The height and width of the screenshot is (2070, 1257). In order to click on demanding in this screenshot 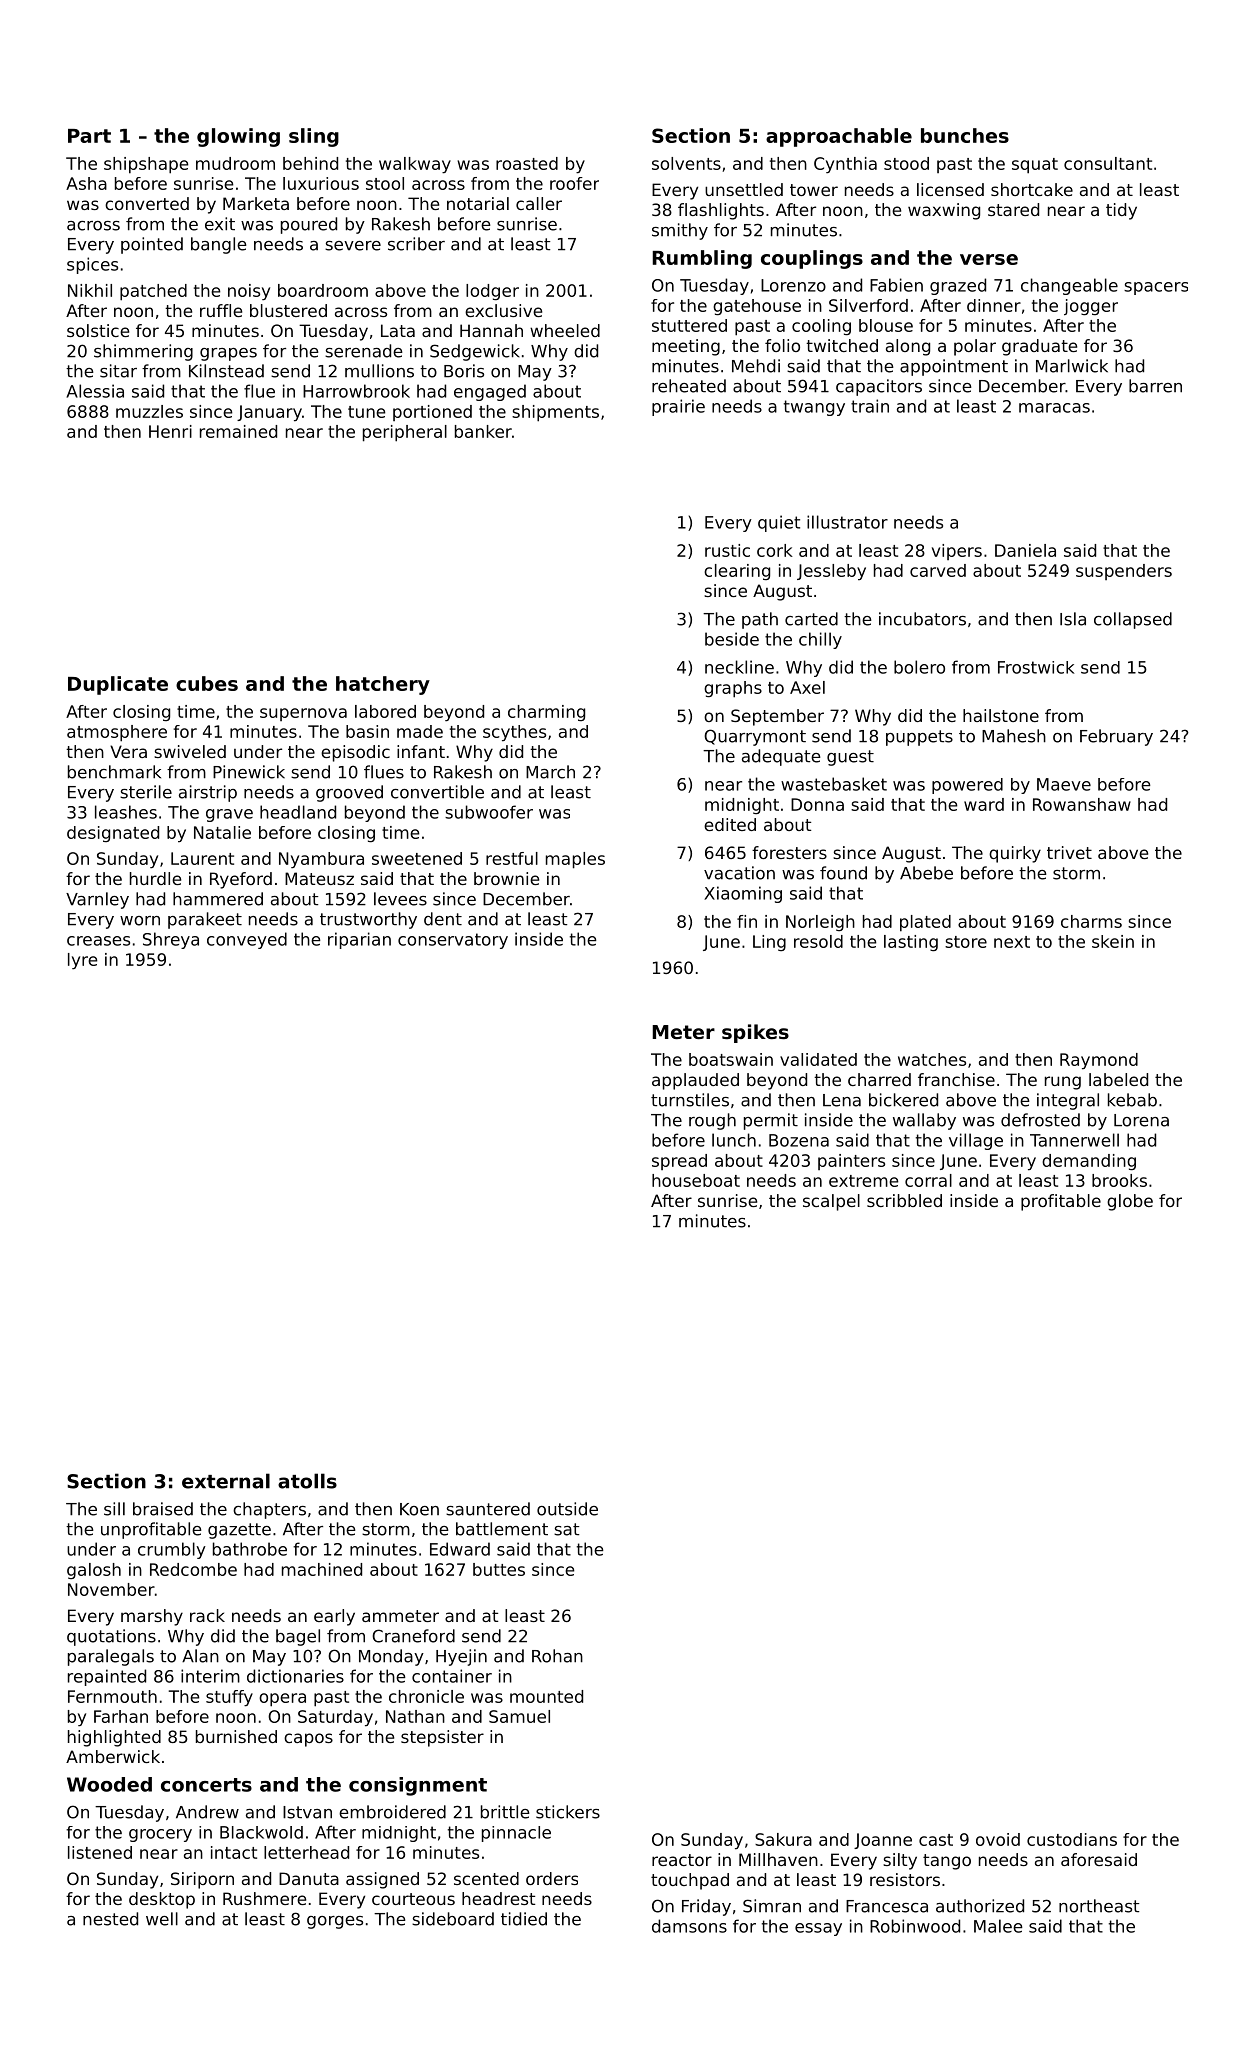, I will do `click(1089, 1162)`.
